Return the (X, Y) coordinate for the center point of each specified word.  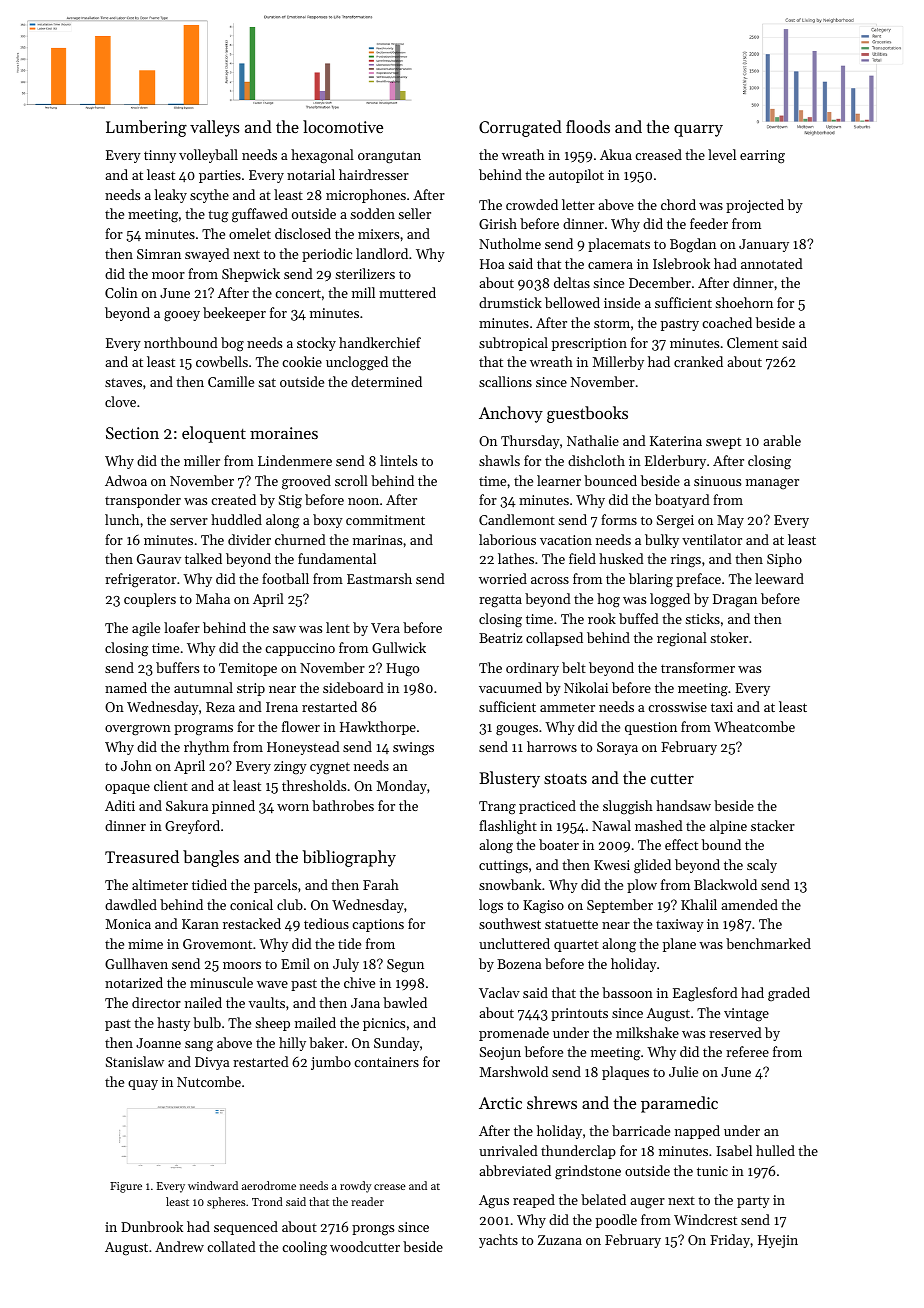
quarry (698, 131)
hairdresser (374, 174)
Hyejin (778, 1241)
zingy (290, 767)
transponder (143, 501)
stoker (729, 637)
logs (491, 906)
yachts (498, 1241)
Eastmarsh (379, 578)
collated (231, 1246)
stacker (773, 825)
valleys (215, 128)
